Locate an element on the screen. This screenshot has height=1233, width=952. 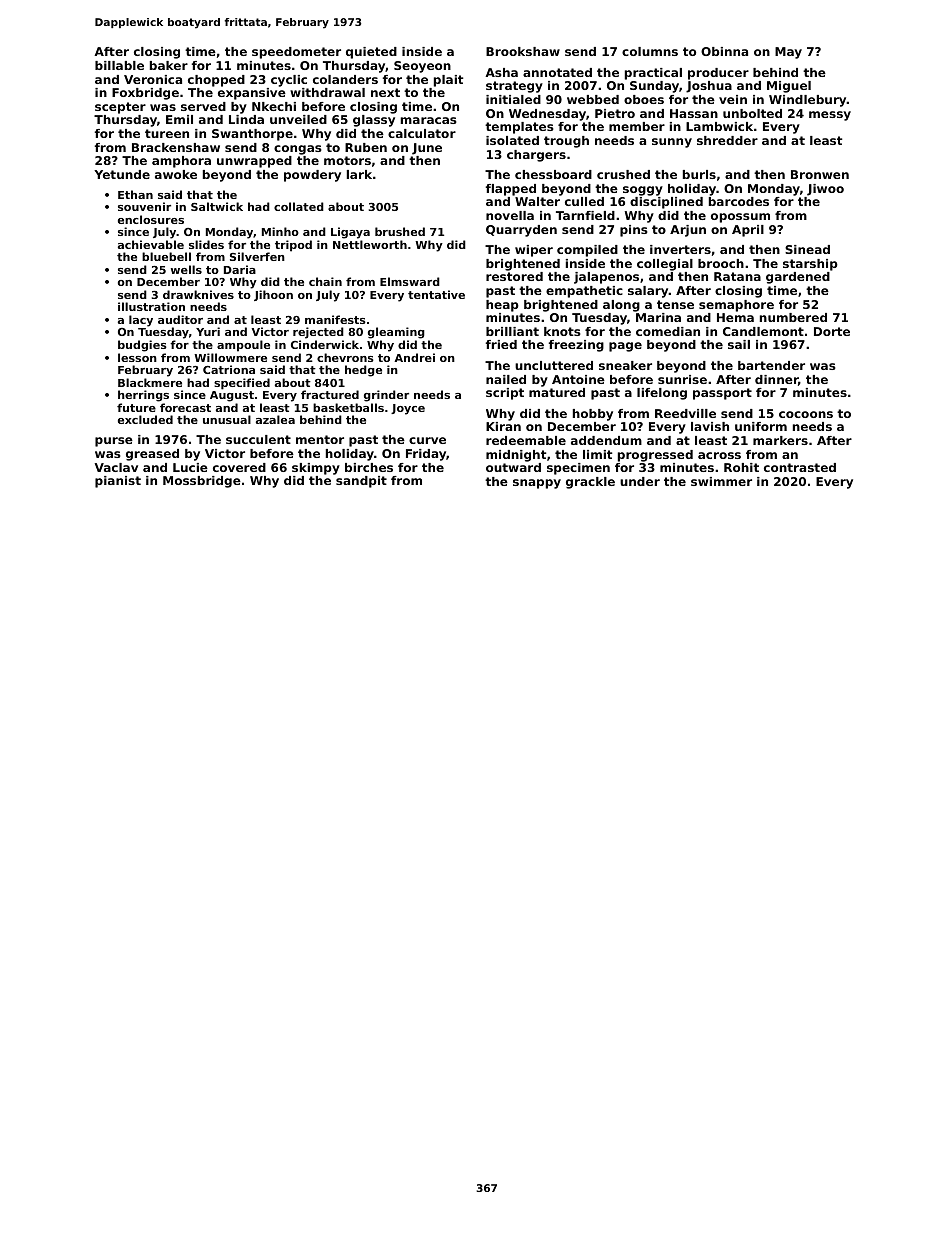
pianist is located at coordinates (118, 482).
